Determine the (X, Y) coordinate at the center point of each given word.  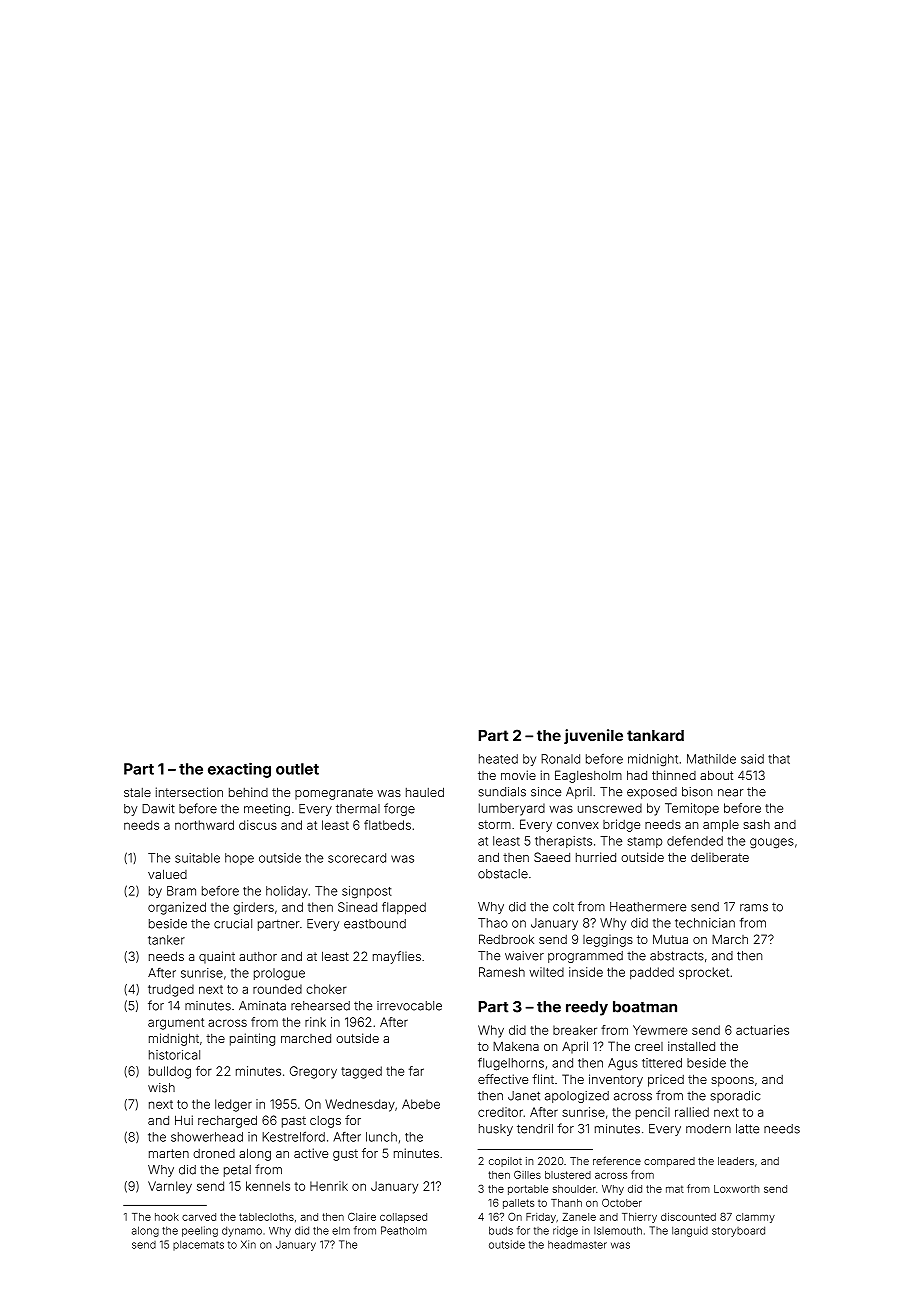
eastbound (375, 924)
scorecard (357, 858)
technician (705, 923)
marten (169, 1153)
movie (518, 775)
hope (239, 859)
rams (754, 908)
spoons (732, 1082)
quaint (217, 957)
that (779, 759)
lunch (381, 1137)
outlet (297, 769)
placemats (198, 1245)
